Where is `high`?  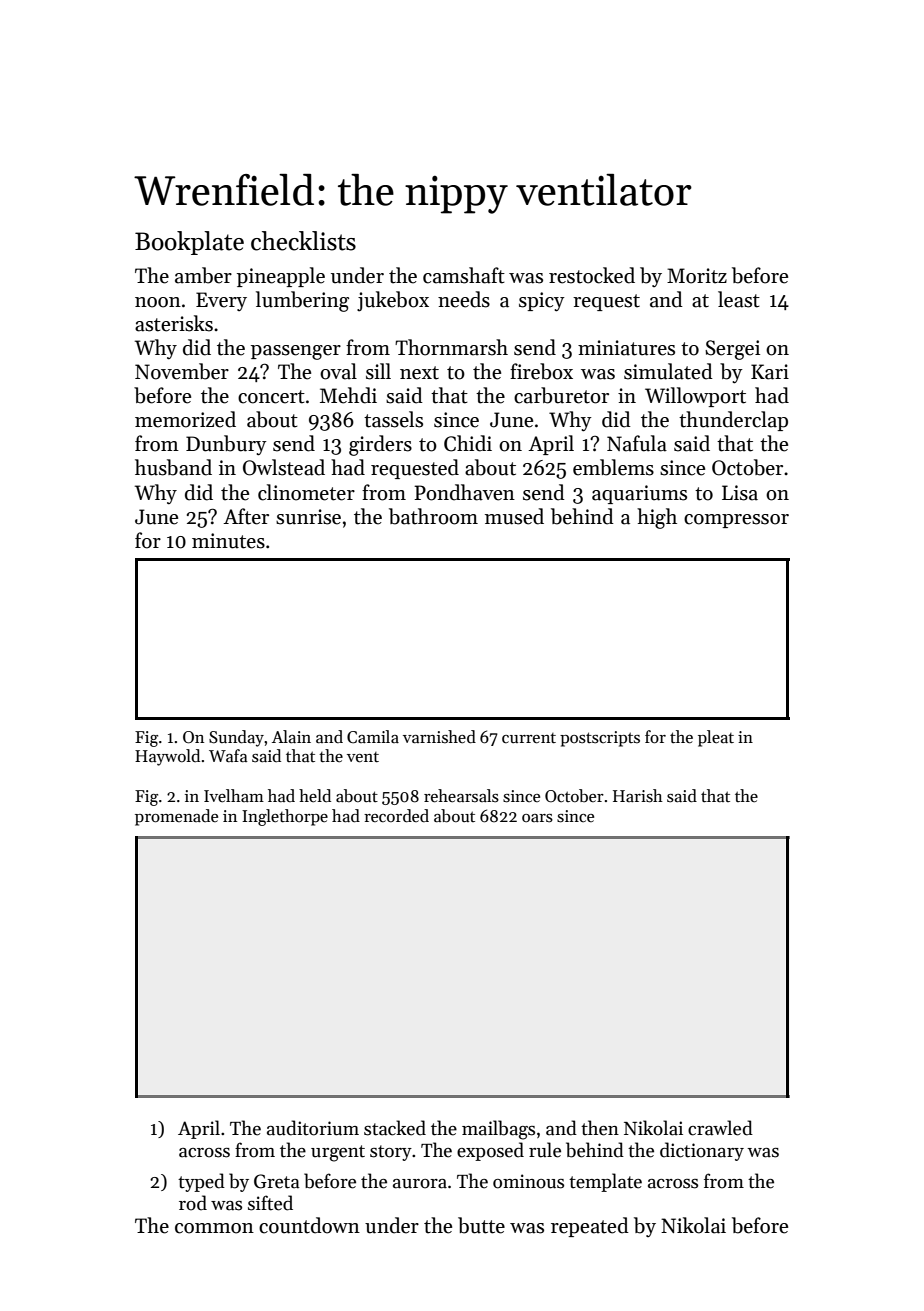
high is located at coordinates (657, 518).
